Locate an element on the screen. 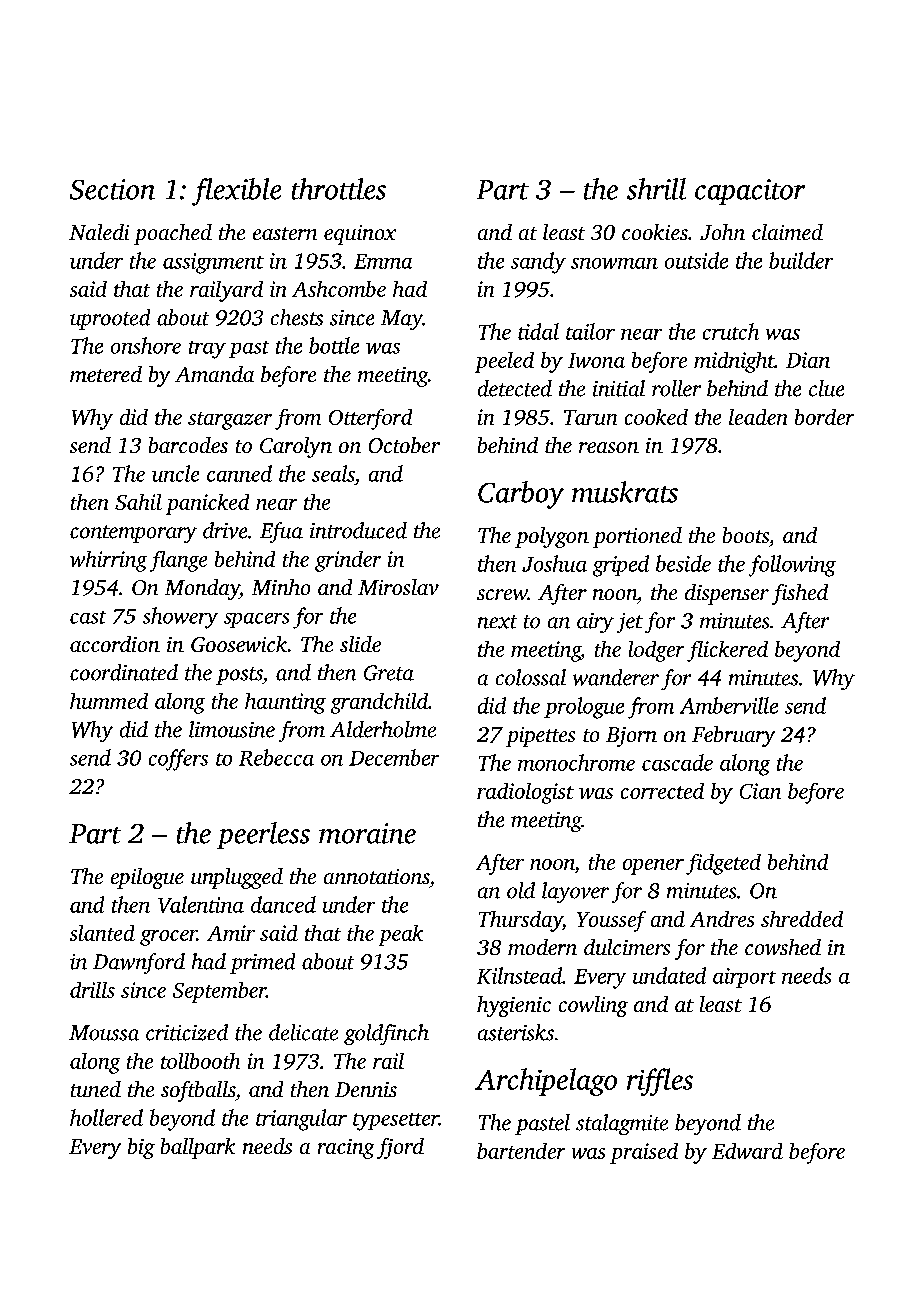 This screenshot has height=1311, width=924. capacitor is located at coordinates (750, 192).
